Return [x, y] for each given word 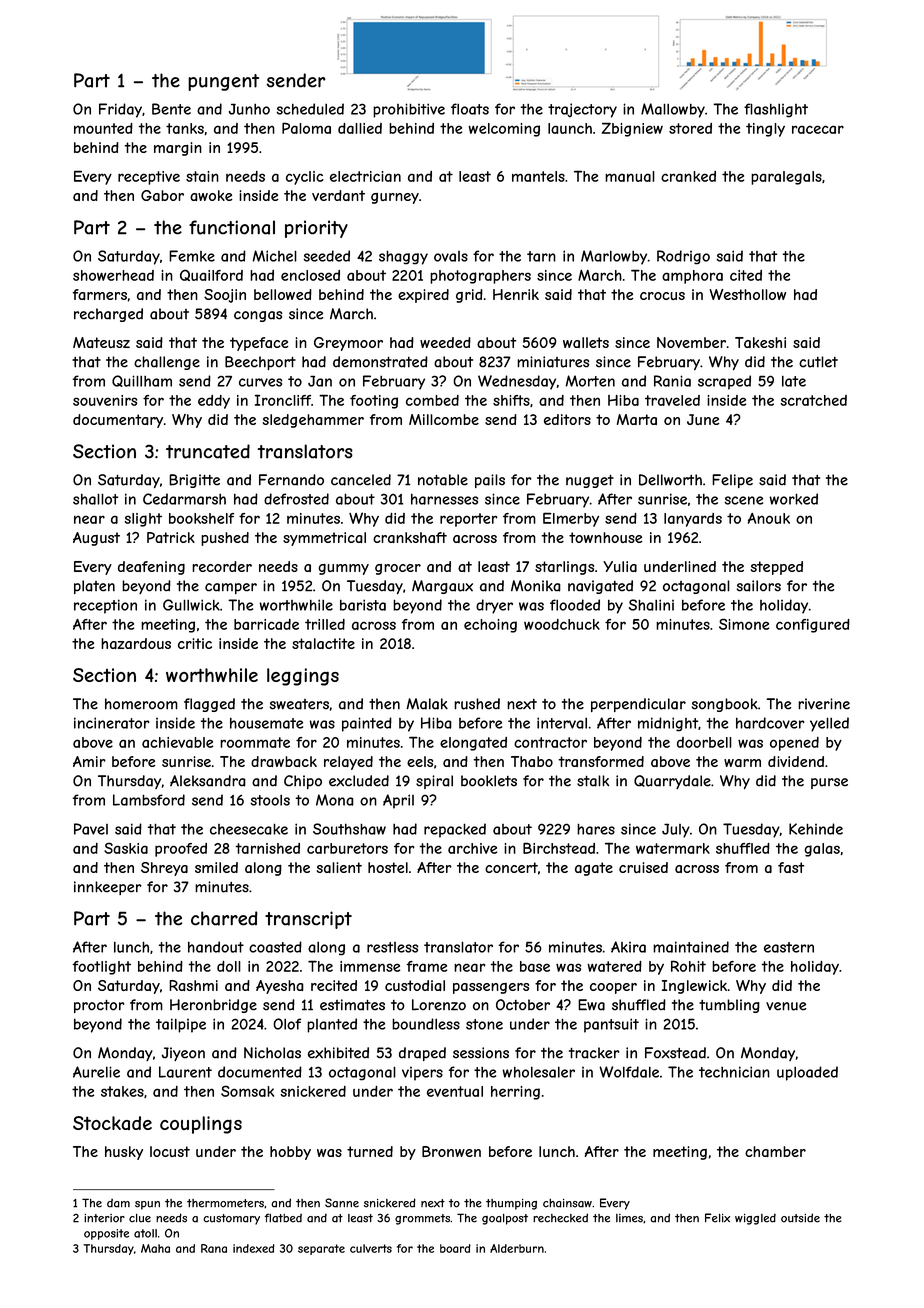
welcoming [504, 130]
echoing [490, 626]
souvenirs [105, 400]
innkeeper [108, 888]
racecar [818, 129]
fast [791, 867]
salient [339, 867]
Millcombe [444, 419]
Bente [171, 109]
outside [800, 1218]
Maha [155, 1248]
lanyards [693, 520]
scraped [724, 382]
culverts [371, 1248]
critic [195, 643]
